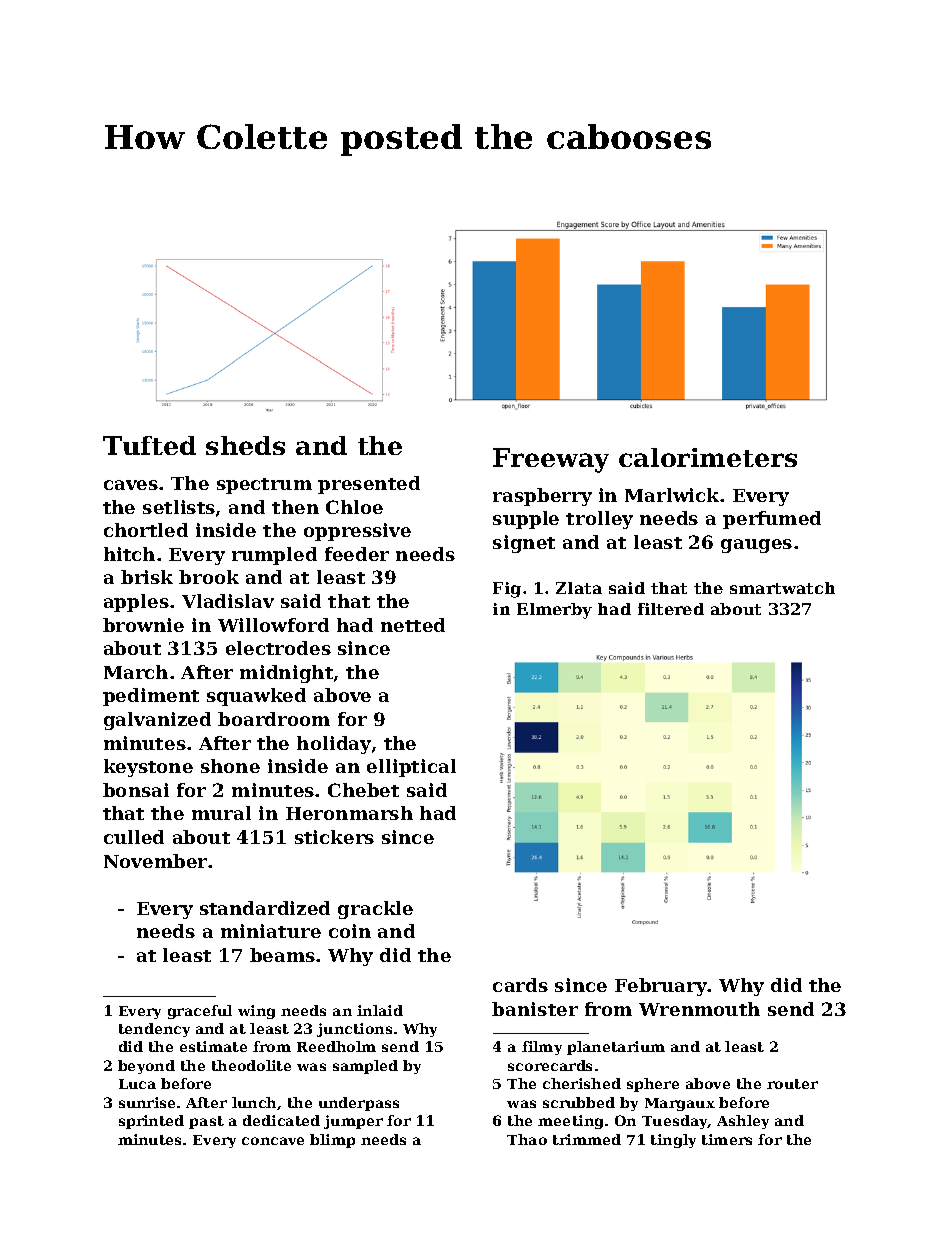 This screenshot has width=952, height=1233. What do you see at coordinates (149, 445) in the screenshot?
I see `Tufted` at bounding box center [149, 445].
